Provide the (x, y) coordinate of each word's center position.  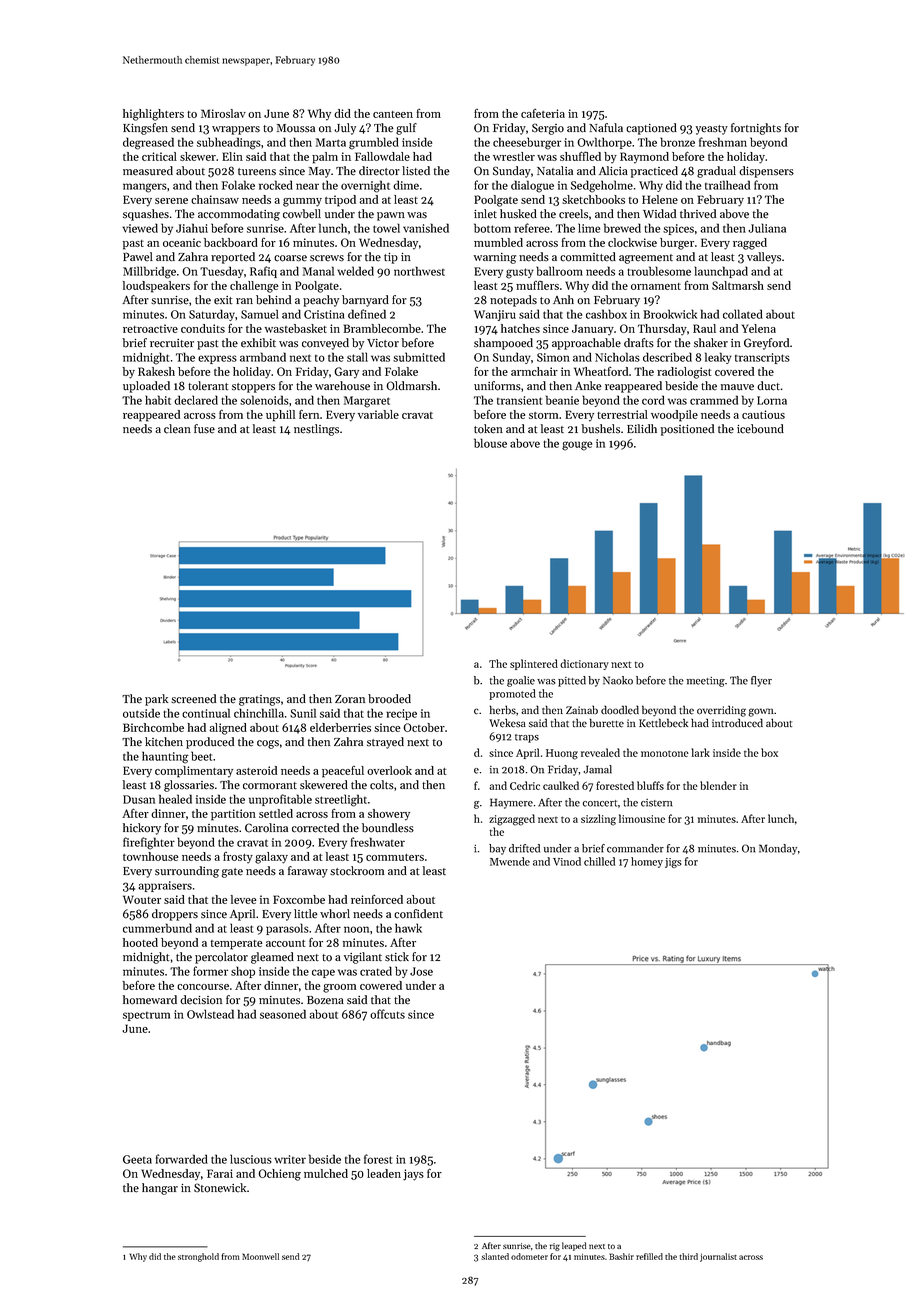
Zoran (350, 699)
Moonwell (260, 1256)
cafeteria (543, 113)
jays (413, 1175)
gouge (577, 446)
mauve (737, 387)
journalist (718, 1257)
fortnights (756, 129)
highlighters (153, 115)
